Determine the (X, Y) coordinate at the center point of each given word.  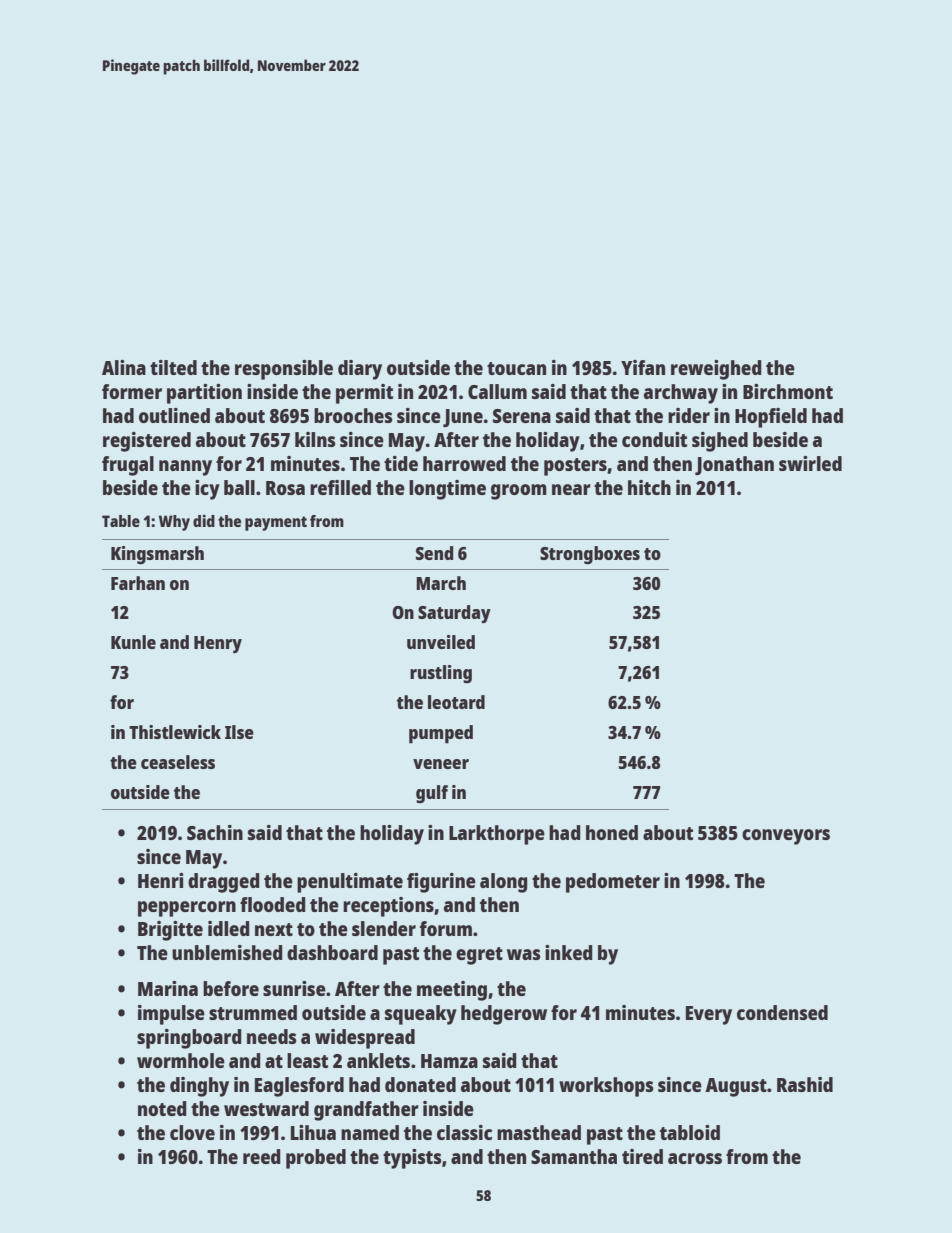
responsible (284, 370)
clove (192, 1132)
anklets (378, 1060)
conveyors (786, 837)
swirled (810, 463)
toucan (516, 368)
